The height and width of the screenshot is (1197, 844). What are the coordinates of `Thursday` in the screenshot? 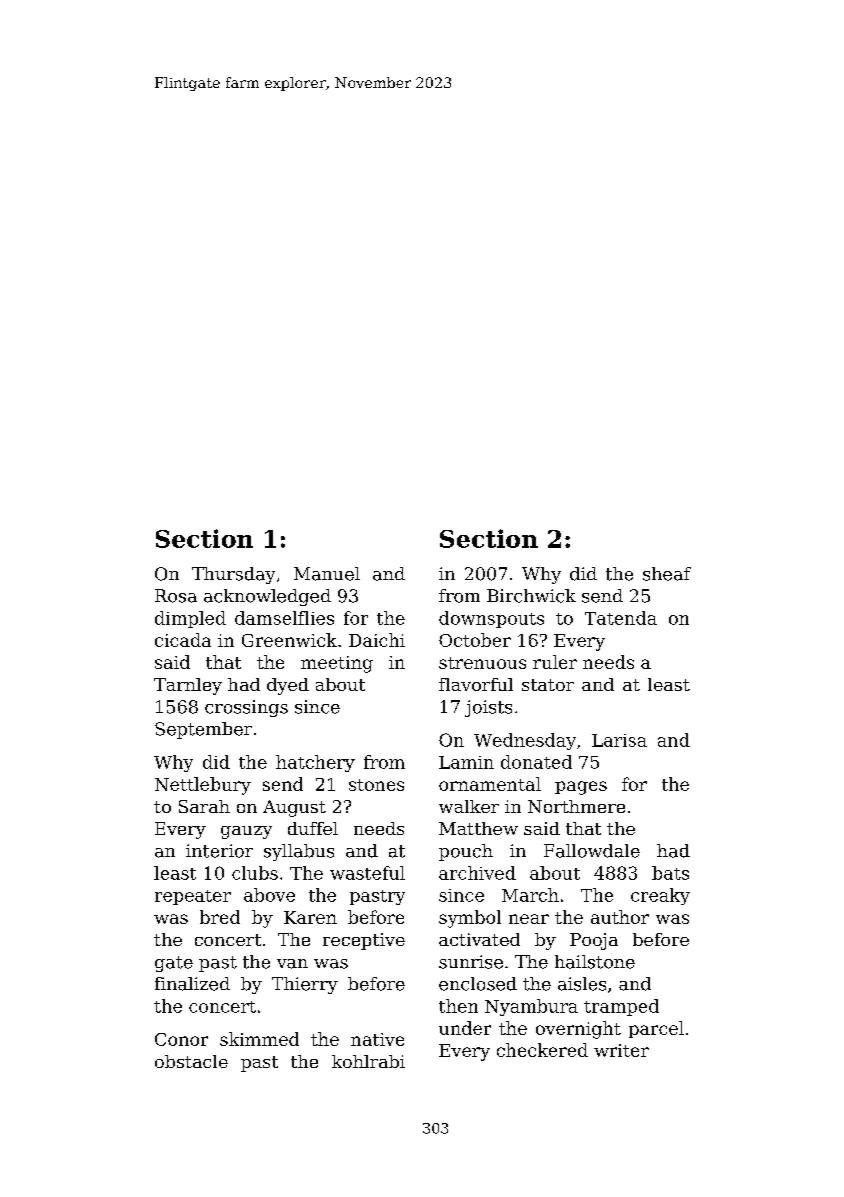 It's located at (233, 575).
